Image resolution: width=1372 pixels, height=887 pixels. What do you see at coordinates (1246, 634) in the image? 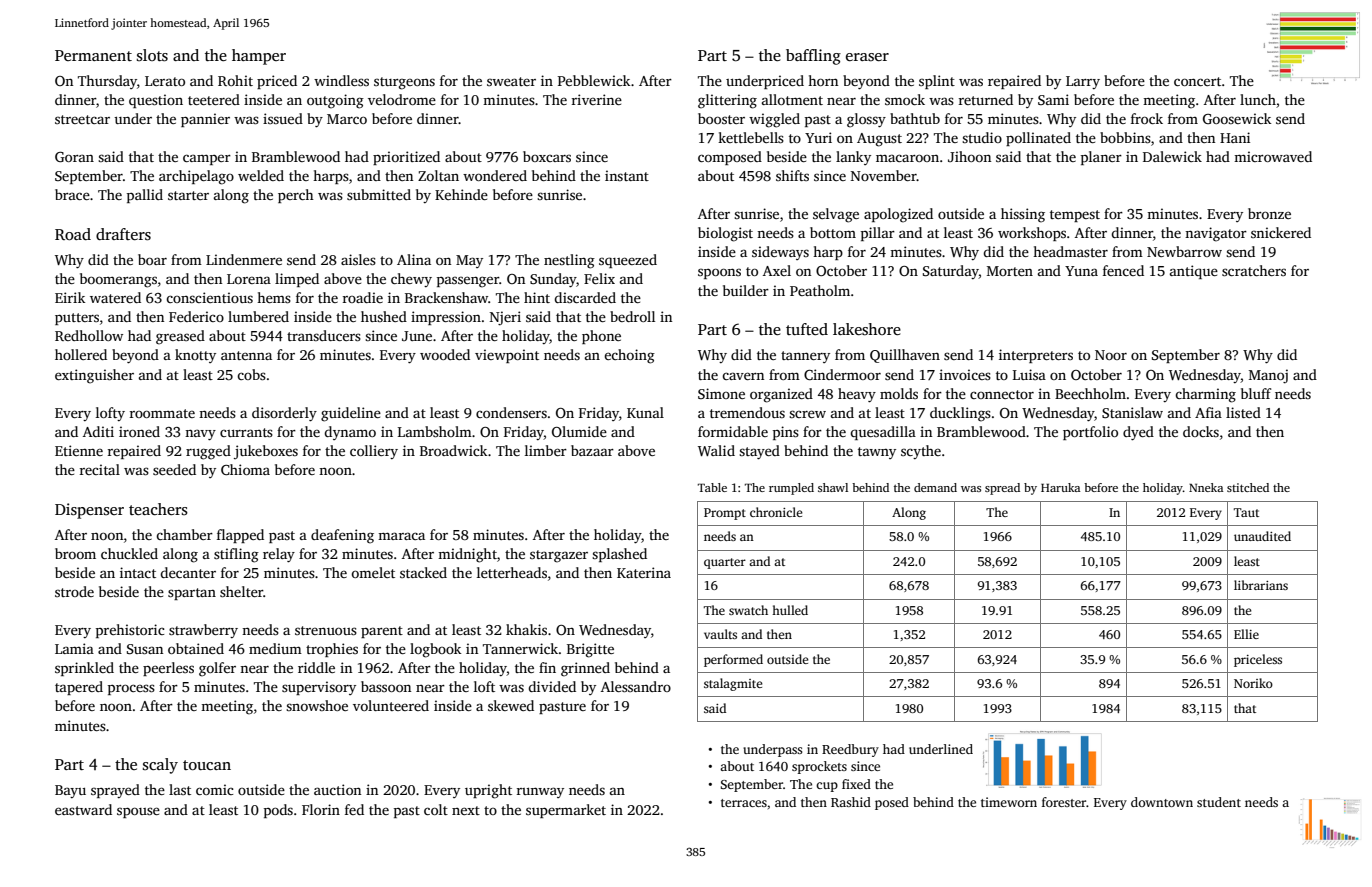
I see `Ellie` at bounding box center [1246, 634].
